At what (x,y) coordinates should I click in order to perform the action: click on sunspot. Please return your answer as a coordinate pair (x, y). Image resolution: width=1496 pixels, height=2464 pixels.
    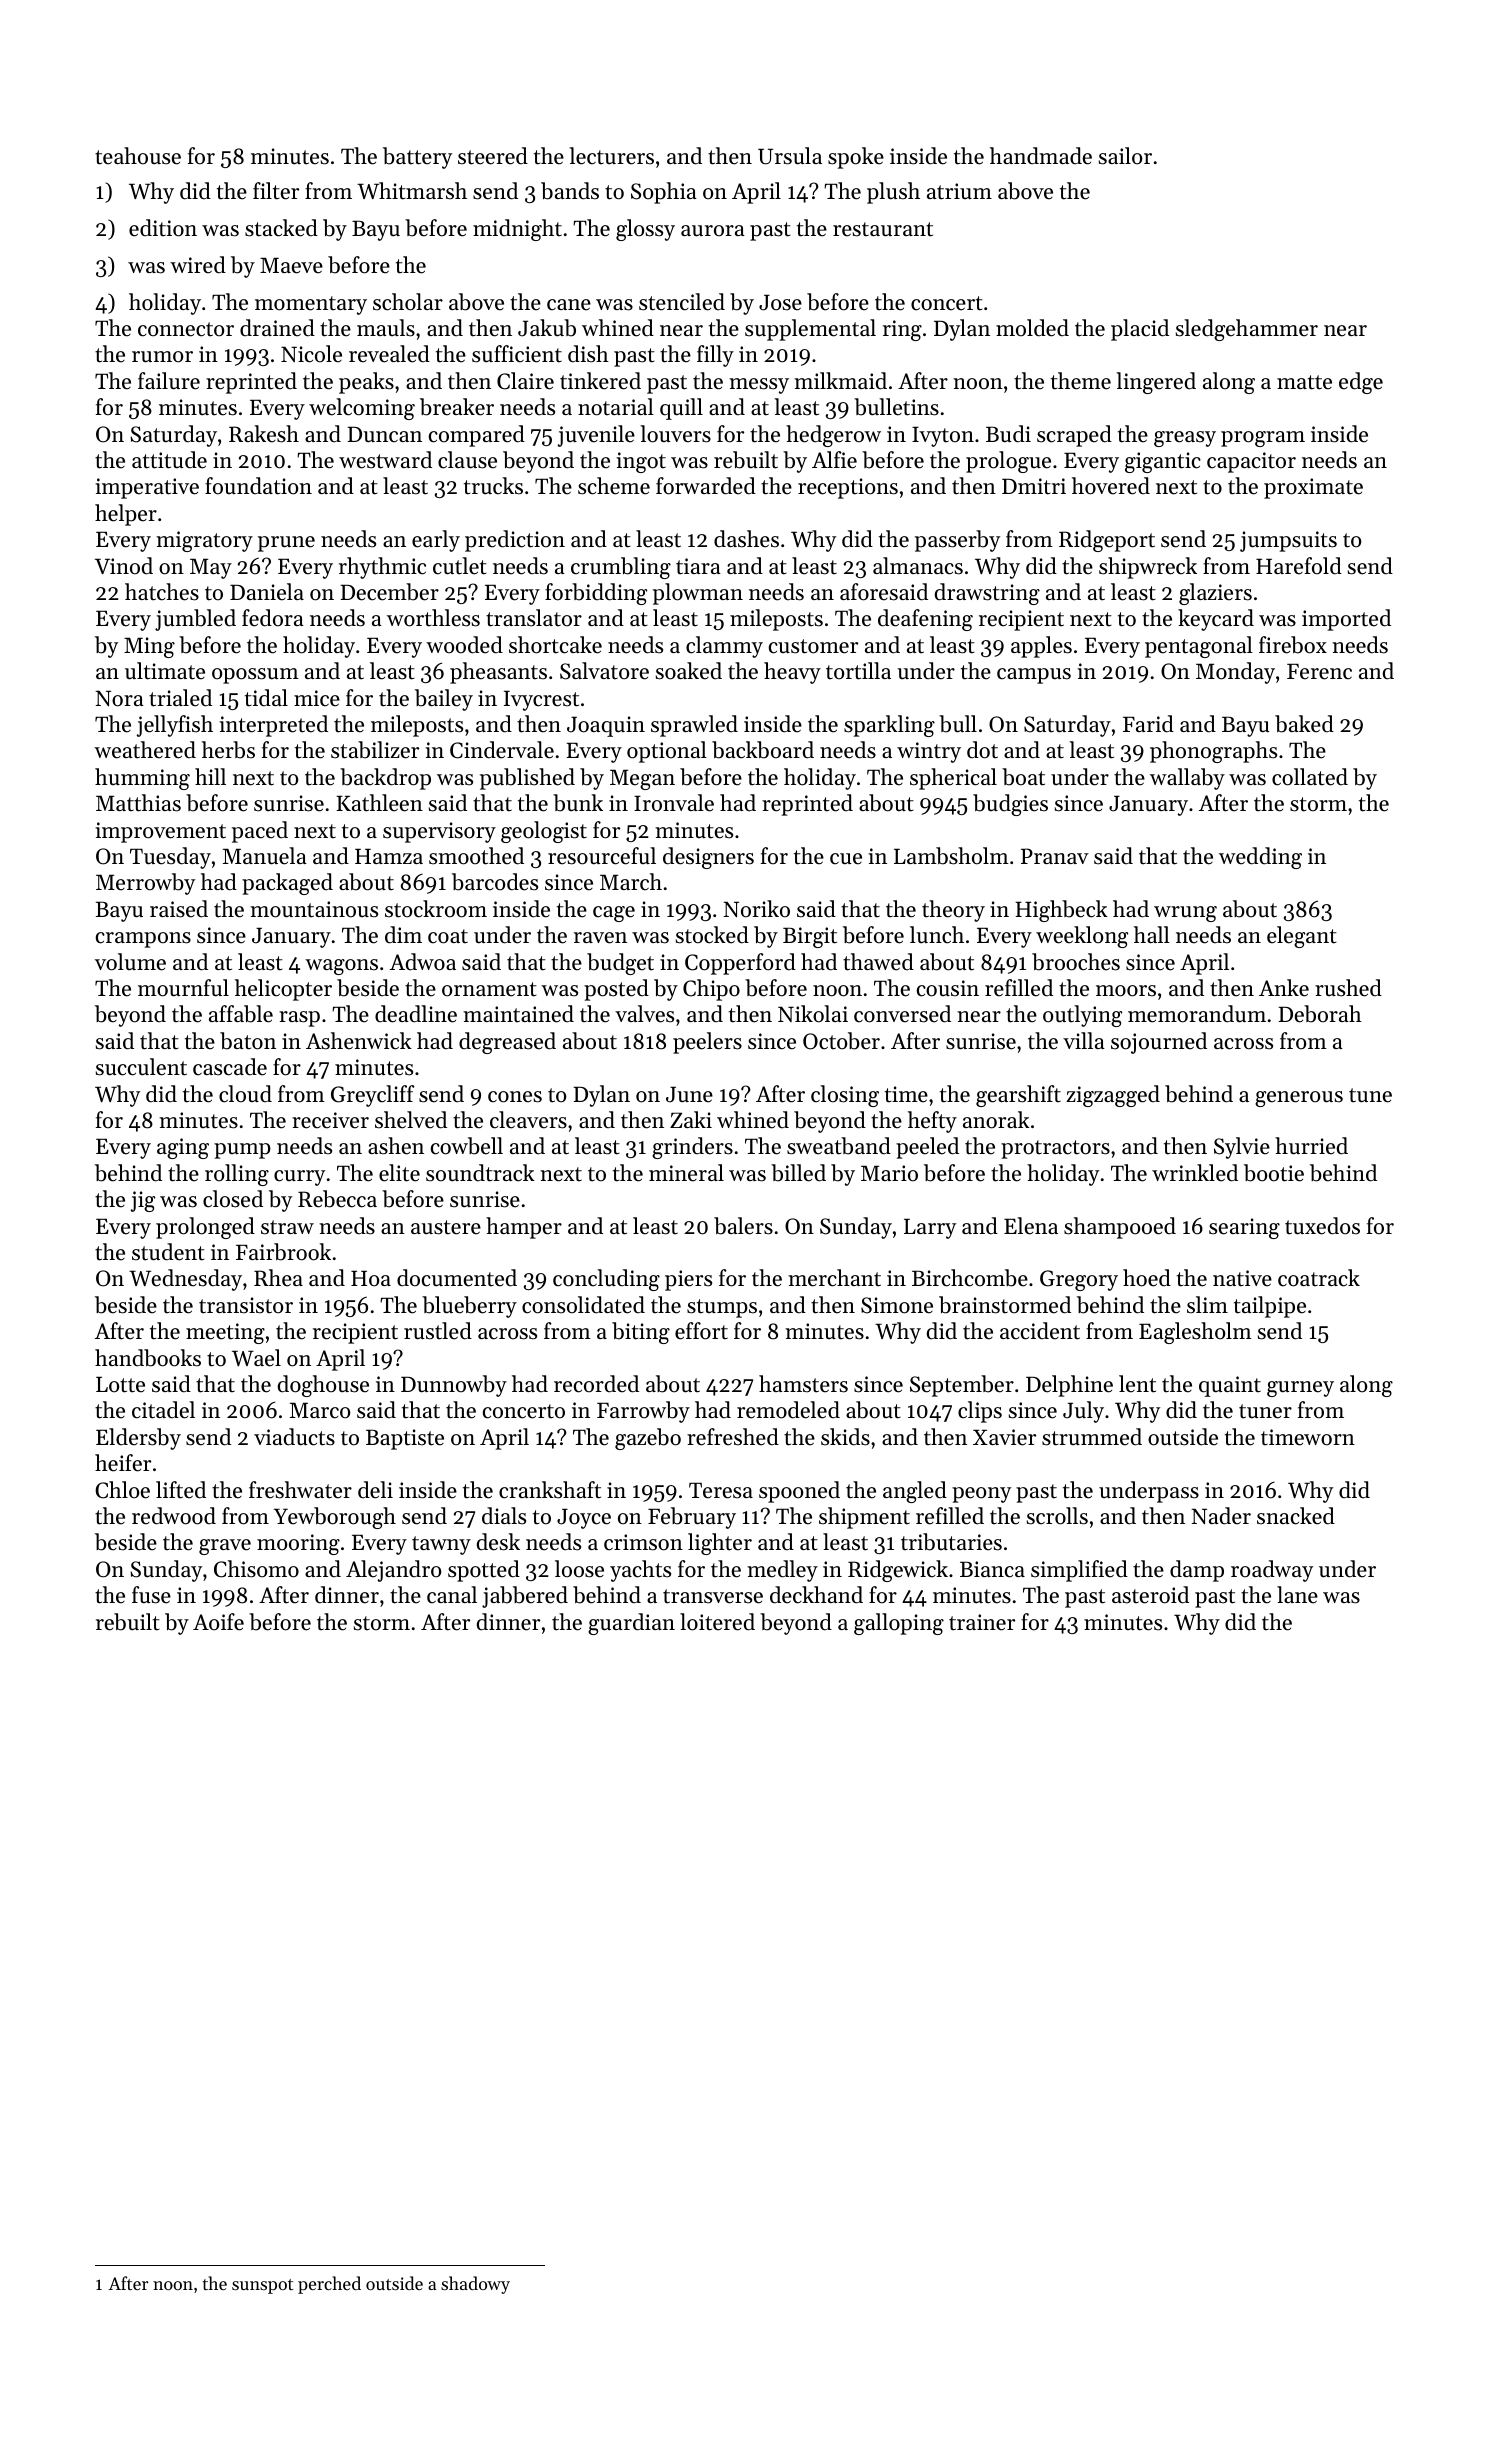
    Looking at the image, I should click on (262, 2286).
